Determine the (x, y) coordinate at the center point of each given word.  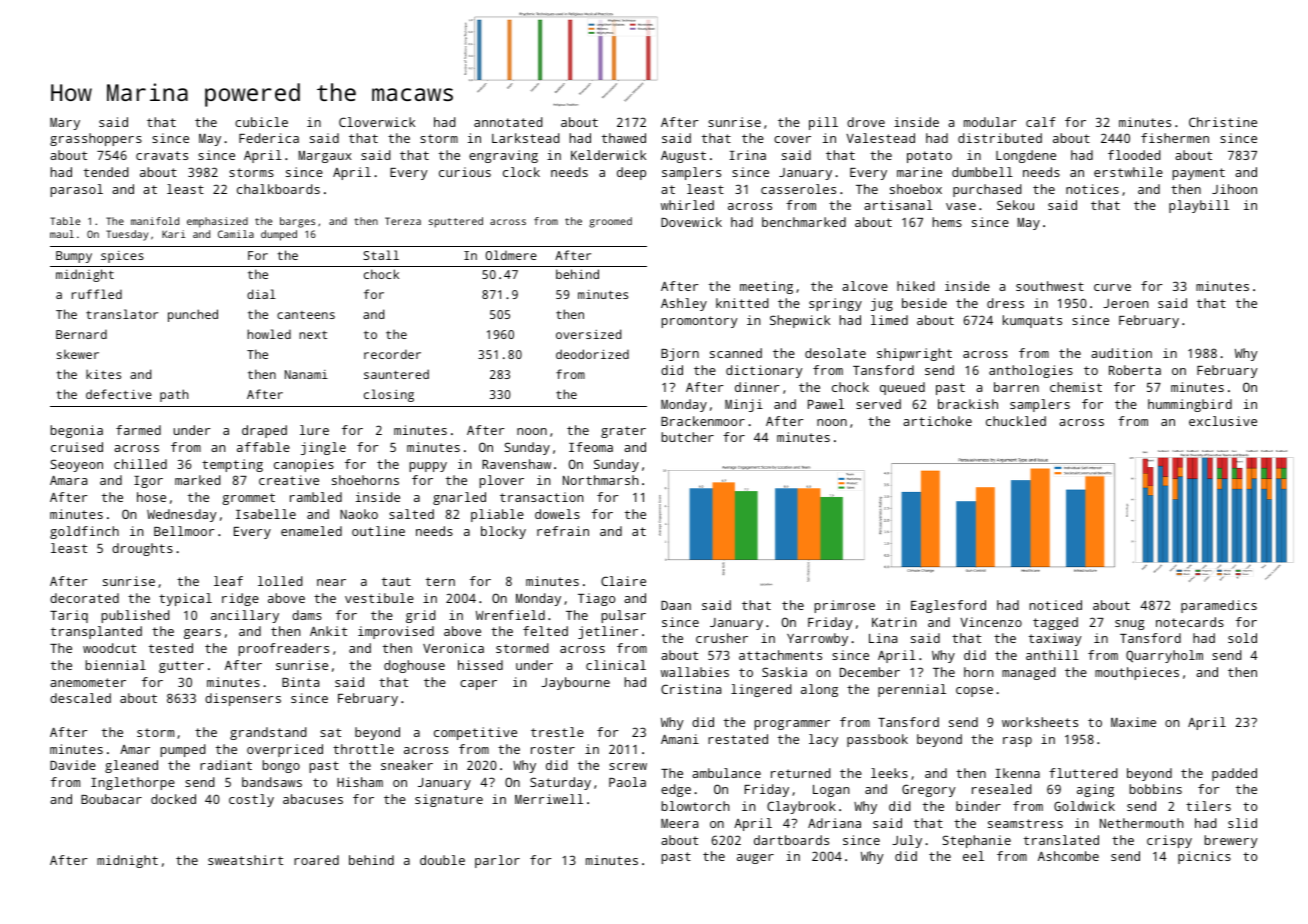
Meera (679, 823)
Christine (1223, 122)
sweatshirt (245, 860)
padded (1234, 774)
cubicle (261, 122)
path (174, 395)
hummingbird (1190, 405)
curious (465, 172)
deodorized (592, 354)
